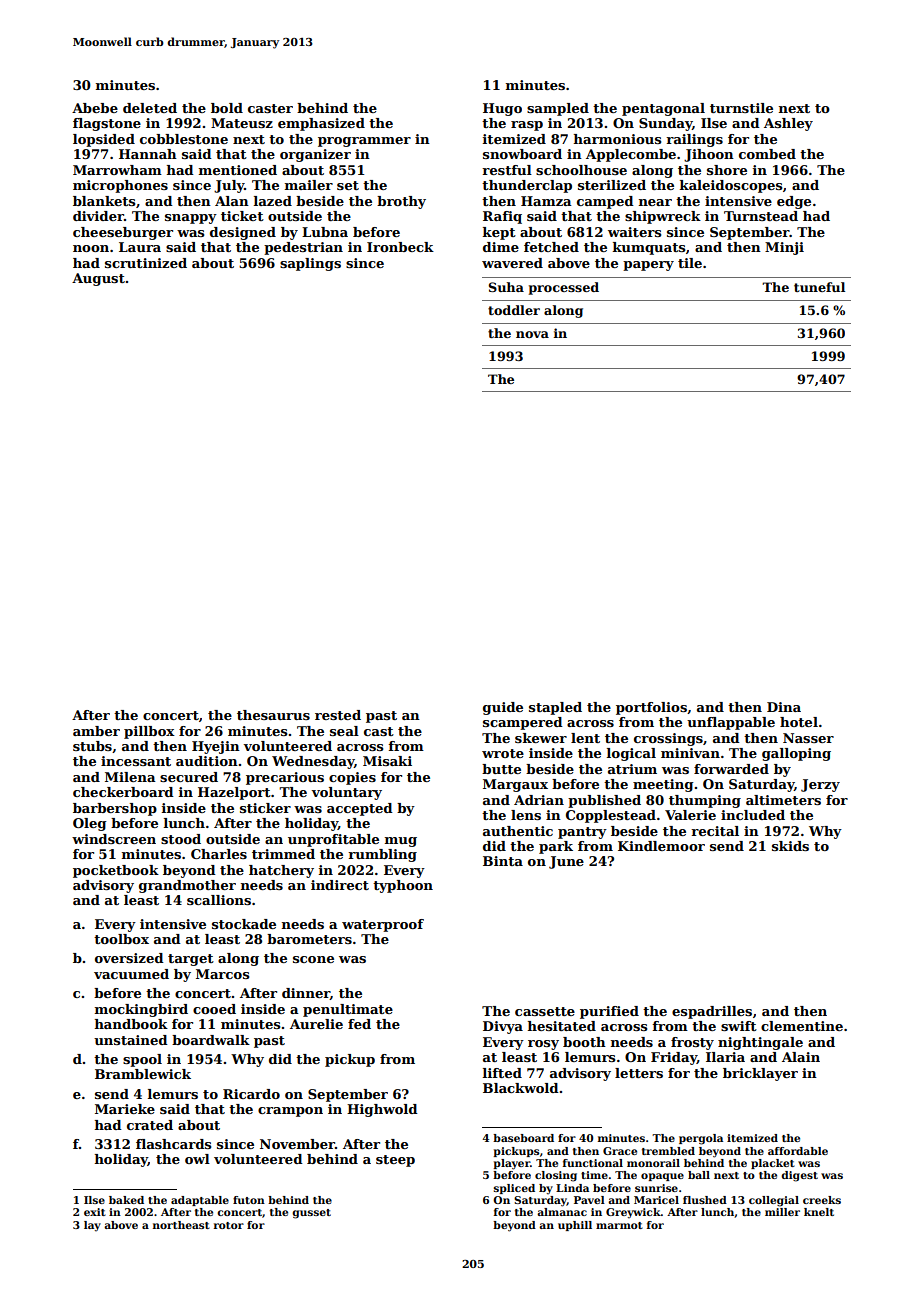 Image resolution: width=924 pixels, height=1308 pixels. Describe the element at coordinates (146, 263) in the screenshot. I see `scrutinized` at that location.
